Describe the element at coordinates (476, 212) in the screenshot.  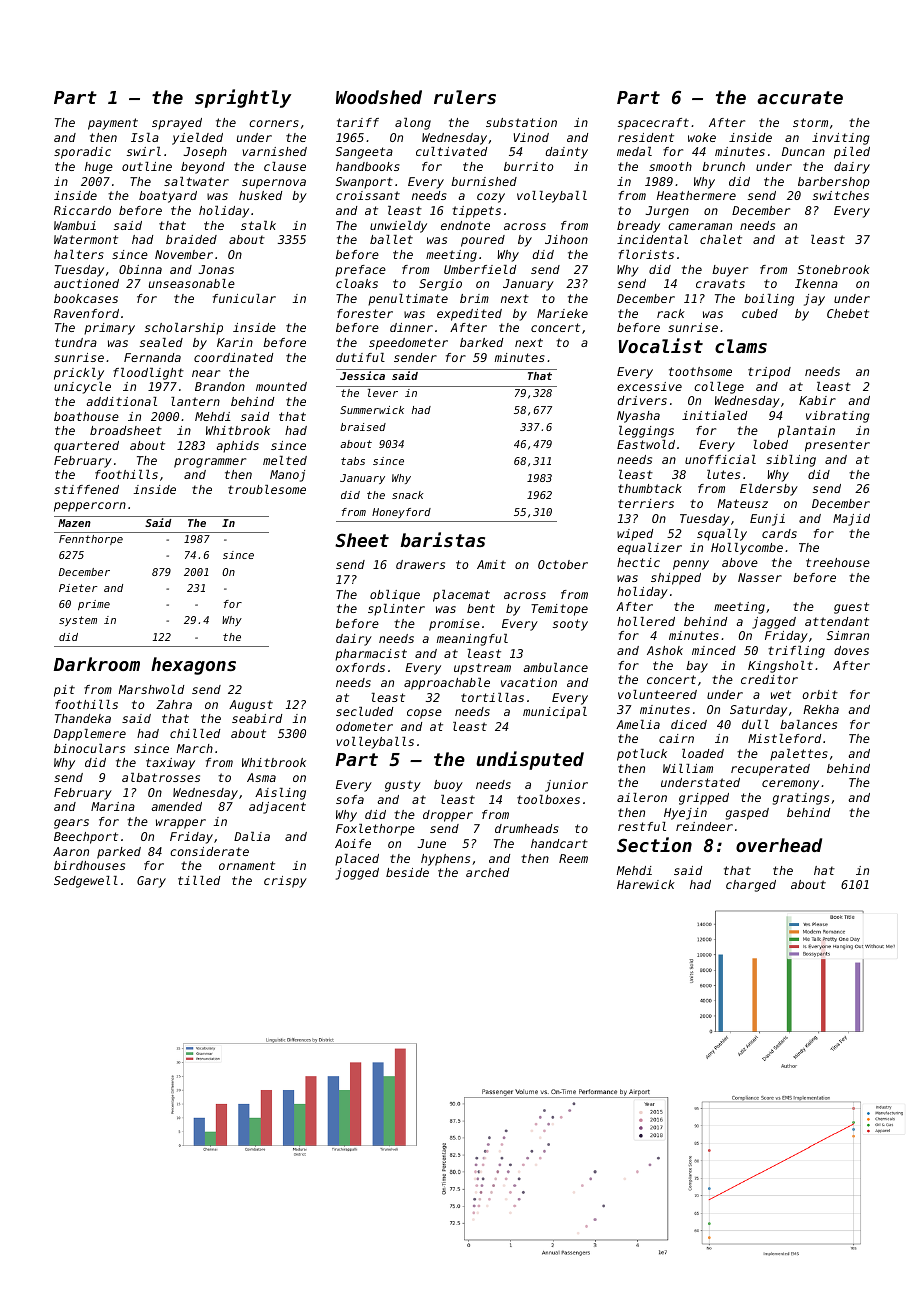
I see `tippets` at that location.
